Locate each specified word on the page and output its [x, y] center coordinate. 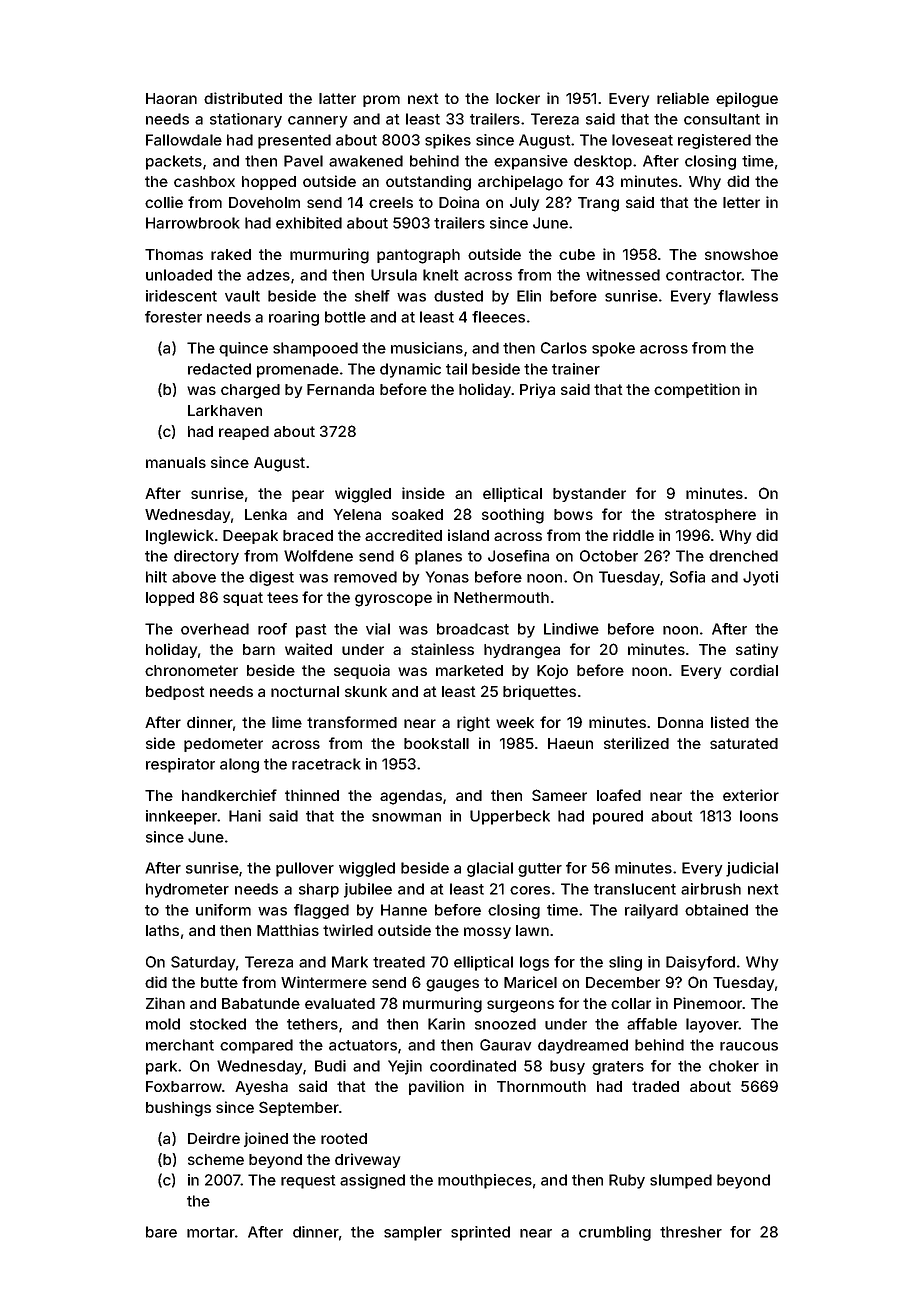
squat [243, 599]
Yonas [447, 577]
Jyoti [760, 578]
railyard [651, 911]
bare [161, 1232]
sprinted [480, 1233]
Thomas [174, 254]
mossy [487, 933]
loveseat [642, 140]
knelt [440, 275]
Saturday [203, 963]
